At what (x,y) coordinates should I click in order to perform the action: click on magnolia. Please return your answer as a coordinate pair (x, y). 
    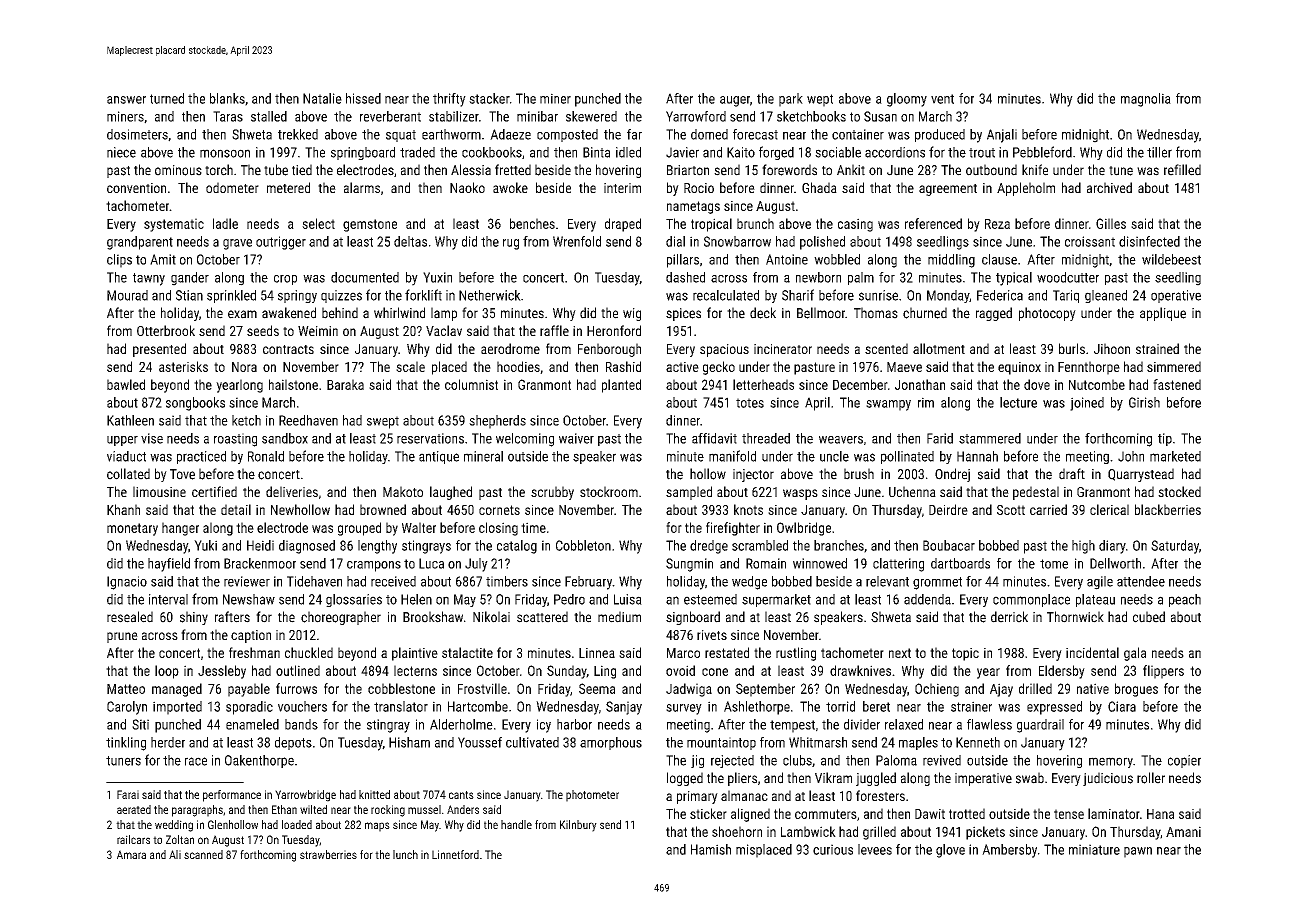
    Looking at the image, I should click on (1146, 100).
